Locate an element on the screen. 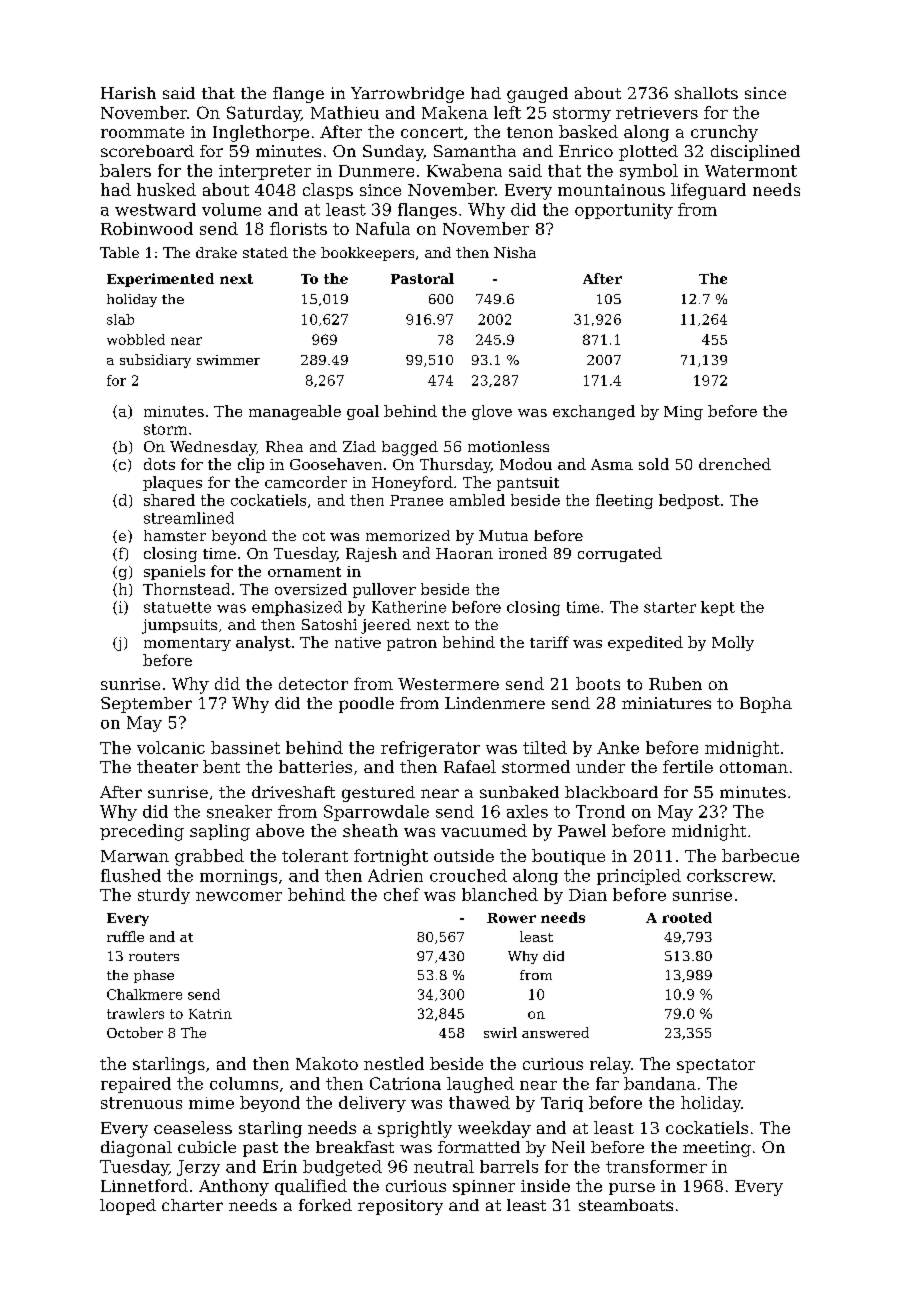 The image size is (908, 1316). sturdy is located at coordinates (164, 896).
